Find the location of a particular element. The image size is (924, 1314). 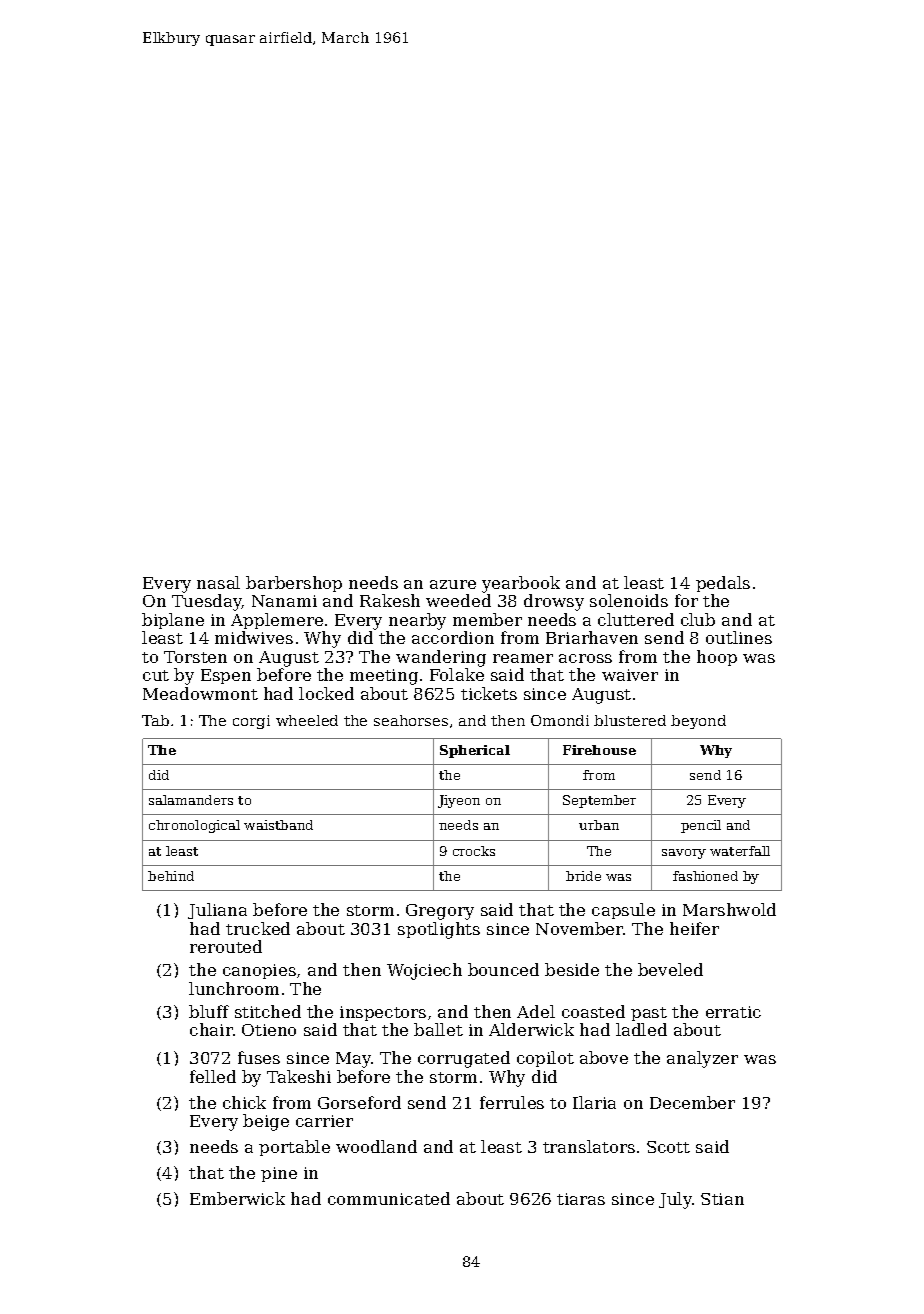

trucked is located at coordinates (258, 928).
